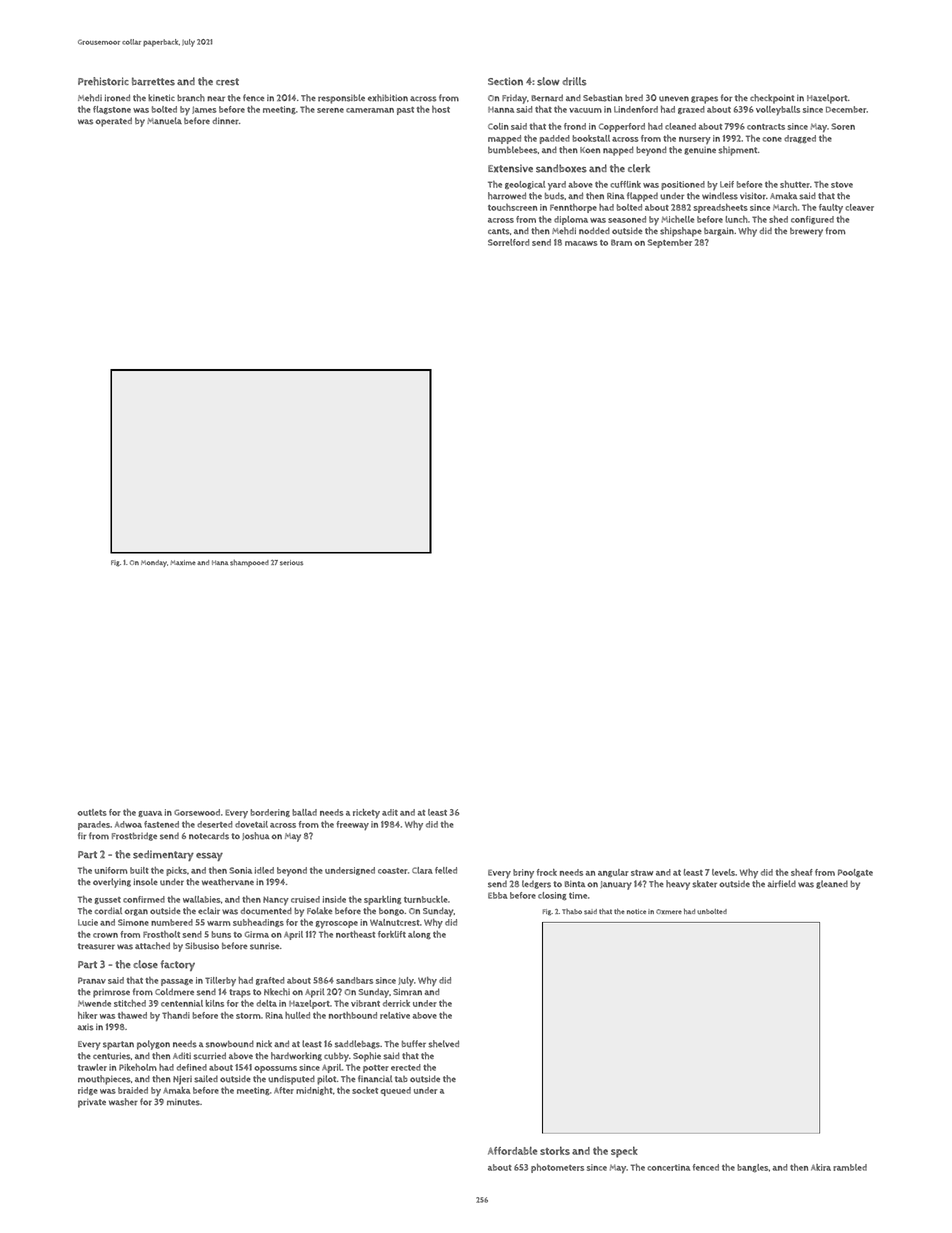 Image resolution: width=952 pixels, height=1233 pixels. I want to click on private, so click(92, 1103).
